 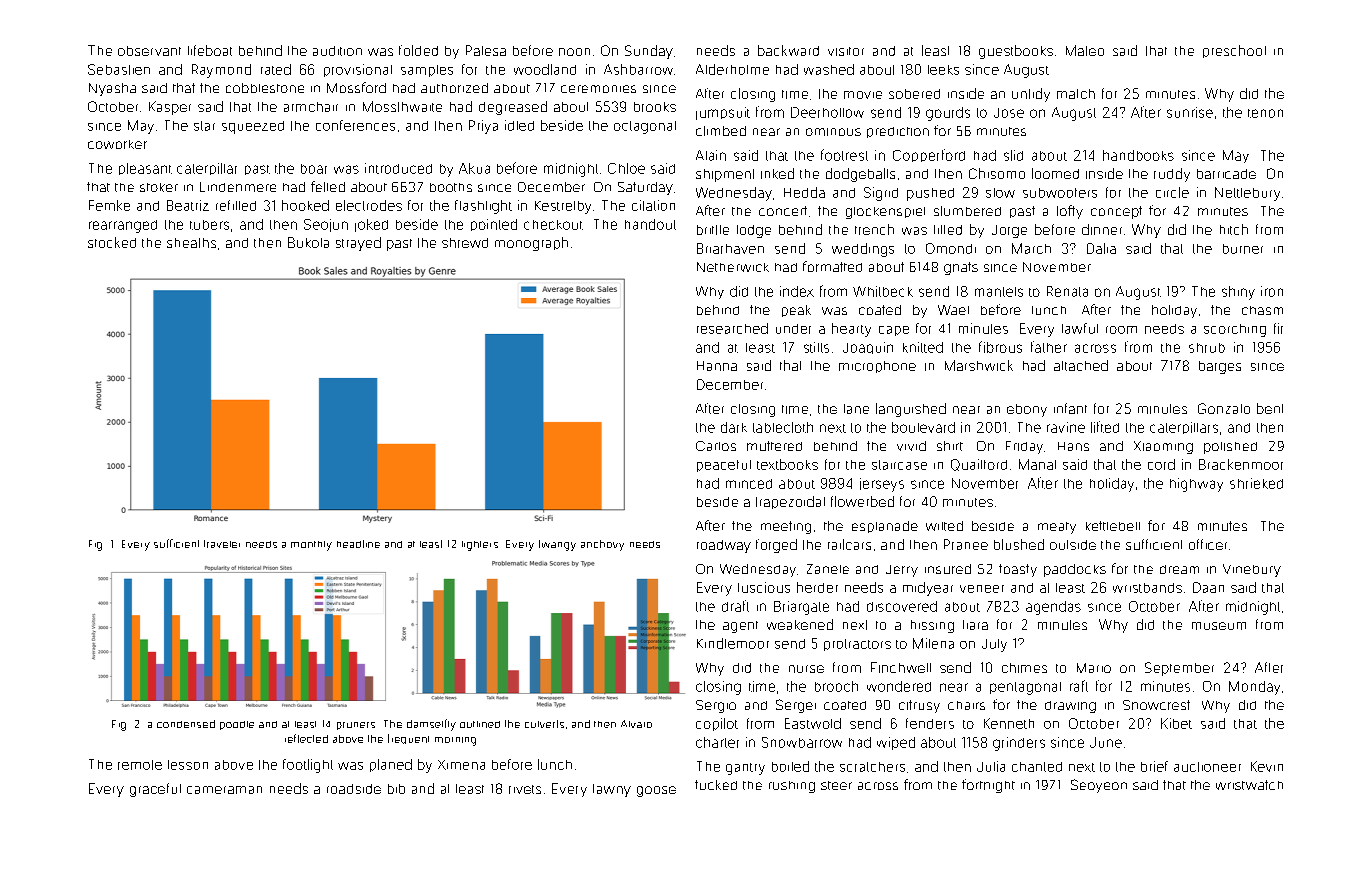 What do you see at coordinates (745, 769) in the screenshot?
I see `gantry` at bounding box center [745, 769].
